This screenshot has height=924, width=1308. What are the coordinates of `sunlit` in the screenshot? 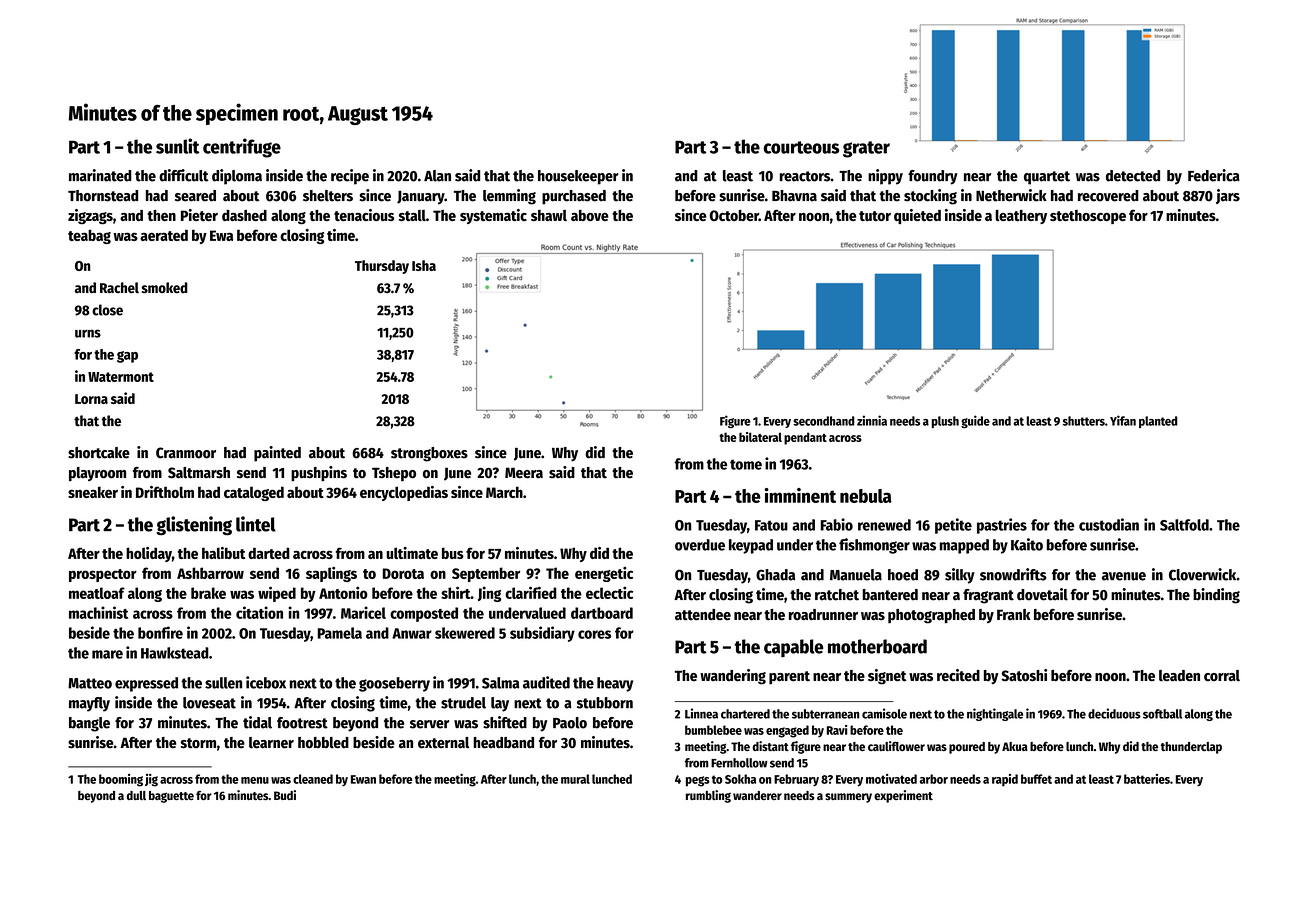 It's located at (177, 146).
